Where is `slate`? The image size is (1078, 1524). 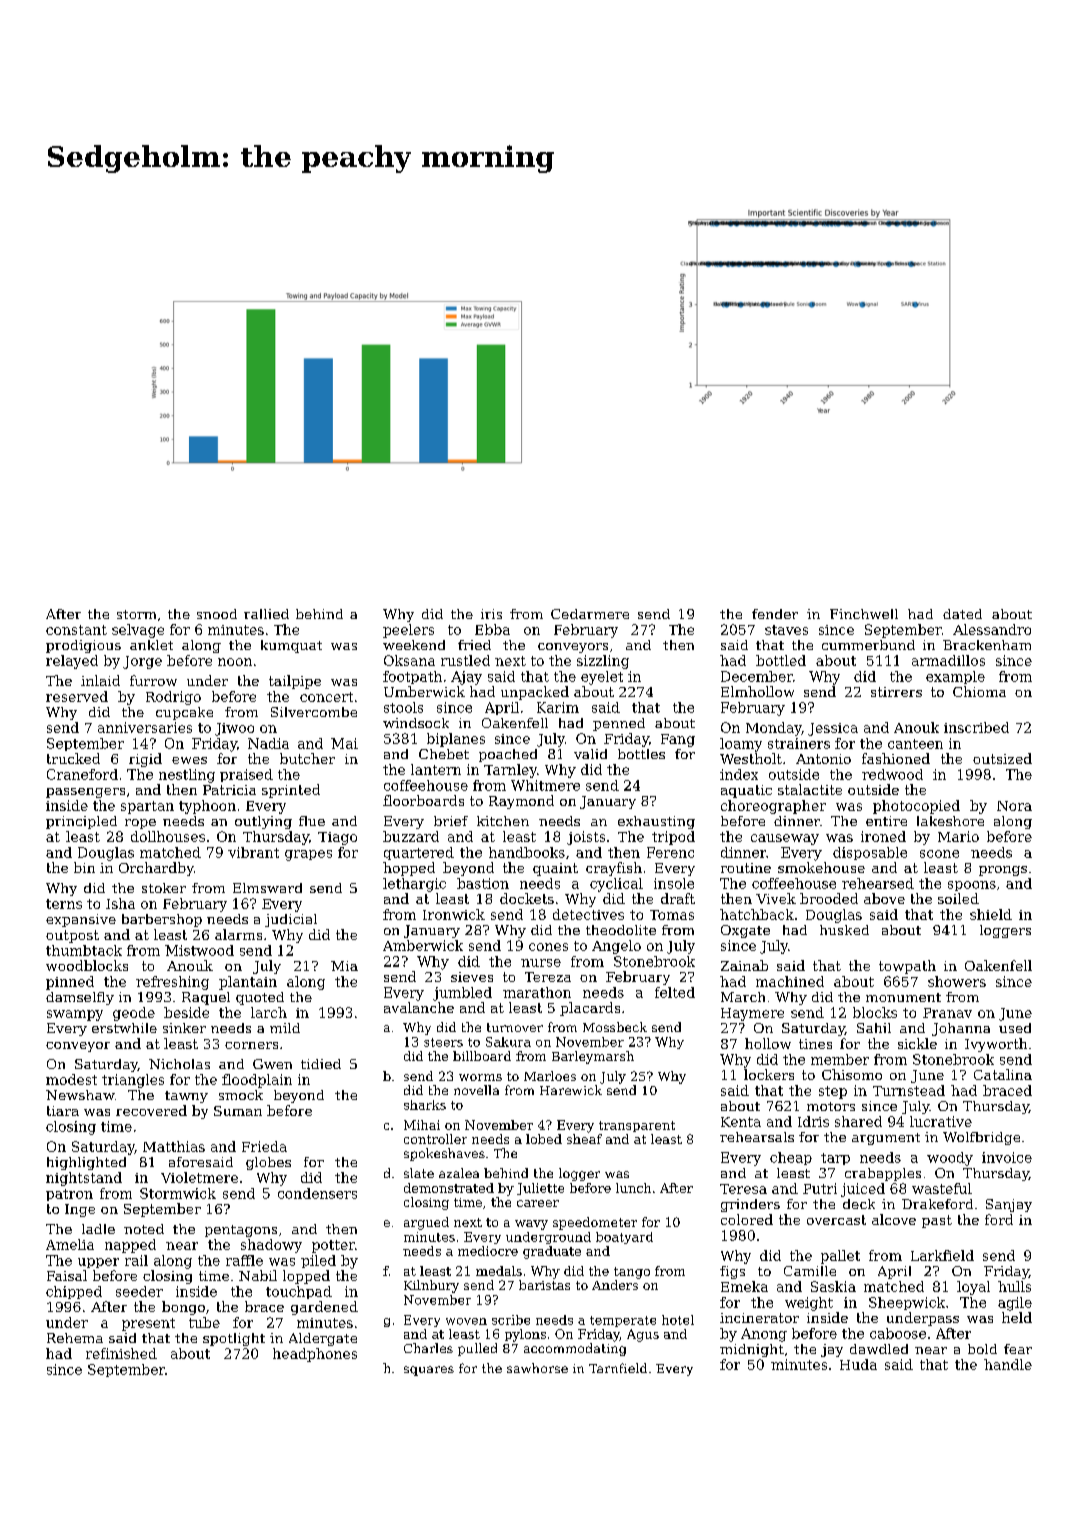
slate is located at coordinates (419, 1173).
